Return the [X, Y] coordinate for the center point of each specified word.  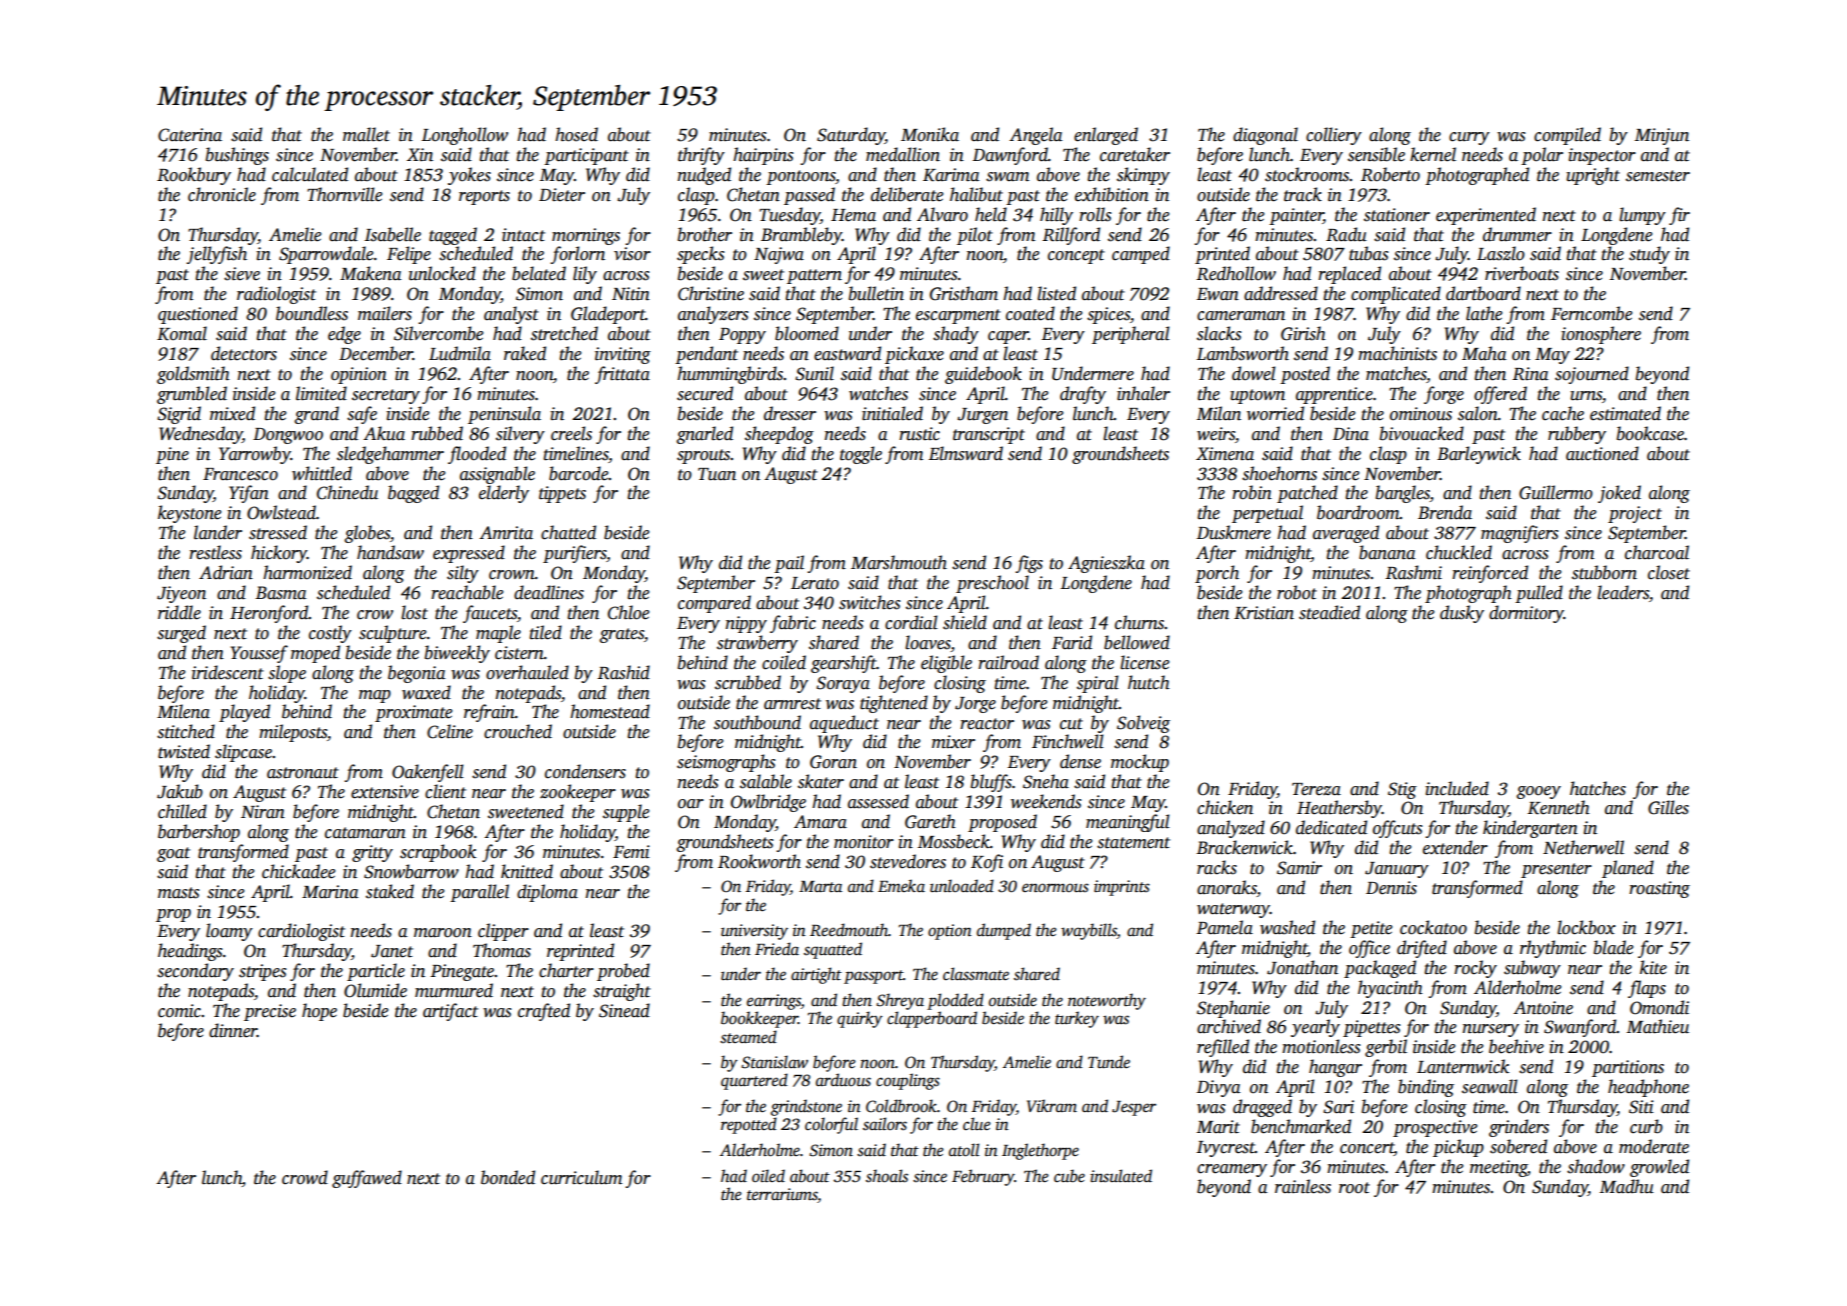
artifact [450, 1012]
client [445, 791]
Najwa [779, 255]
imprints [1122, 888]
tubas [1368, 253]
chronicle [222, 194]
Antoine [1543, 1008]
